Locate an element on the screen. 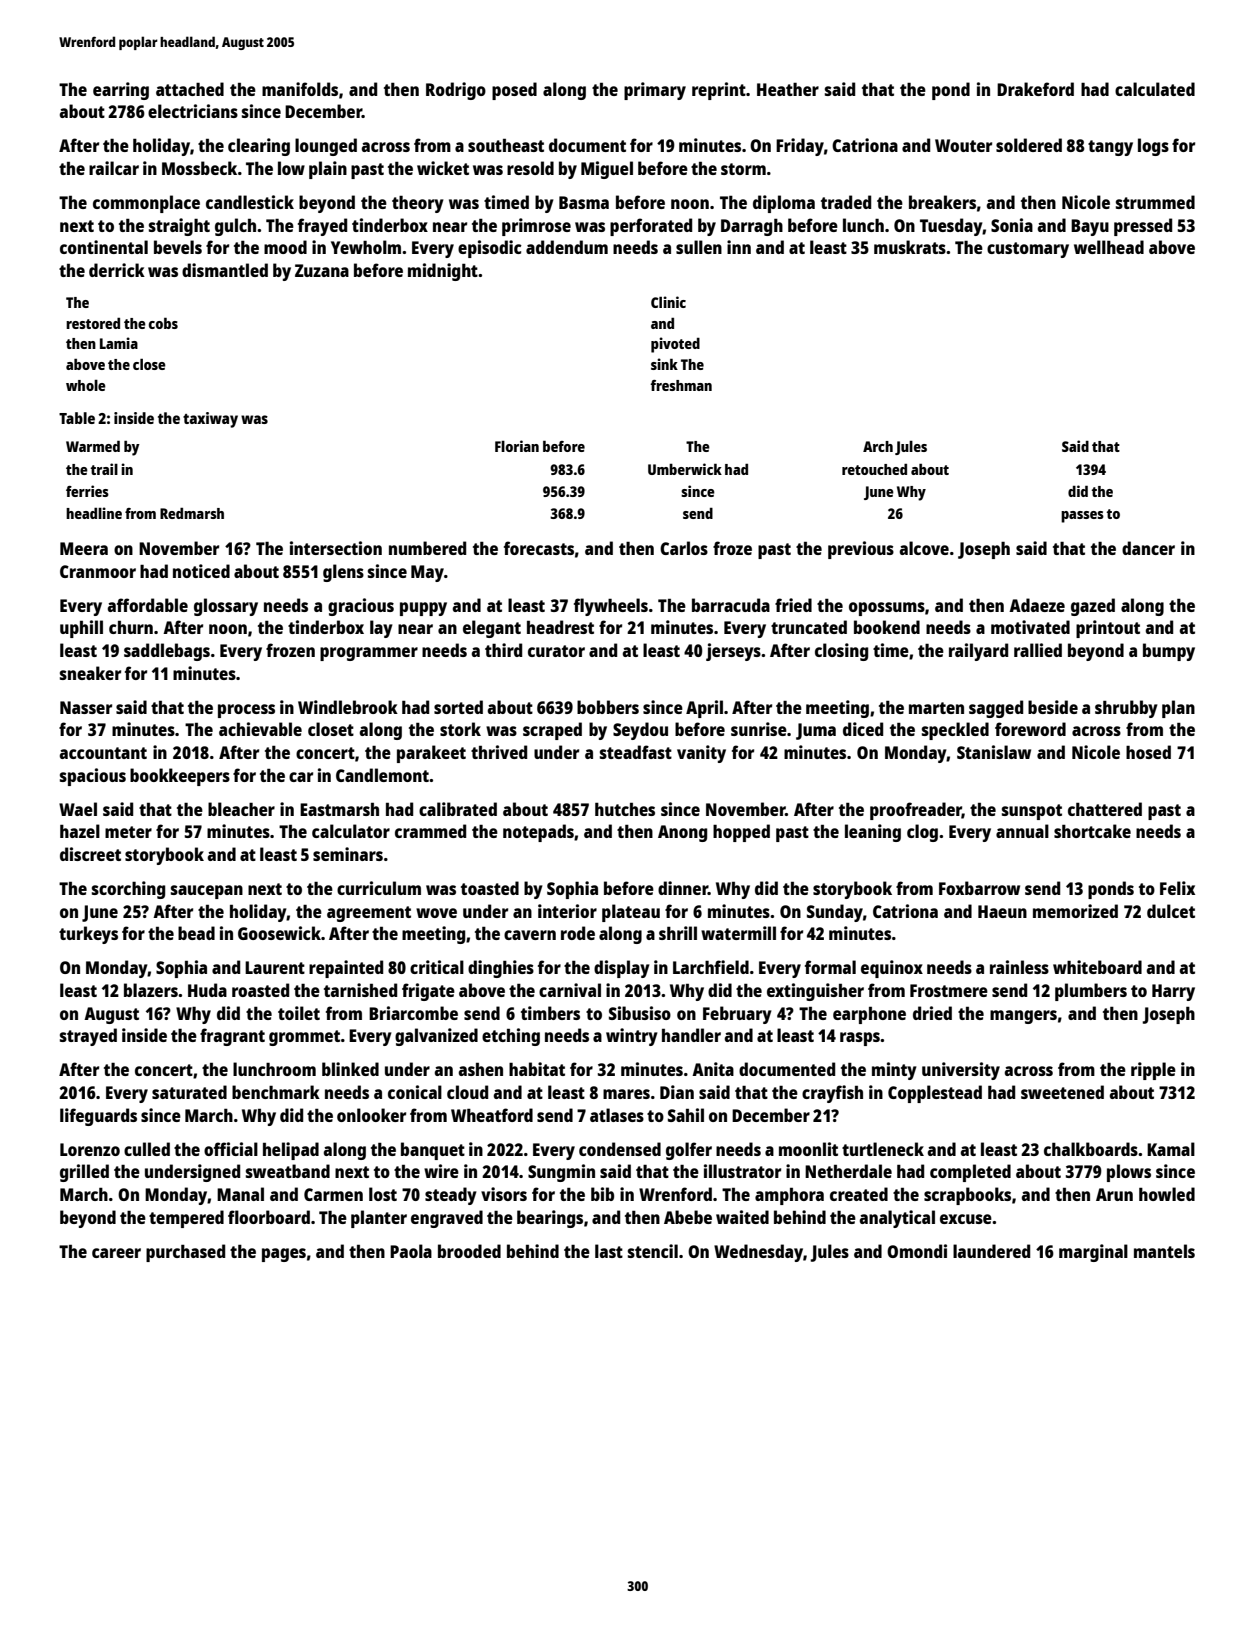  habitat is located at coordinates (537, 1069).
